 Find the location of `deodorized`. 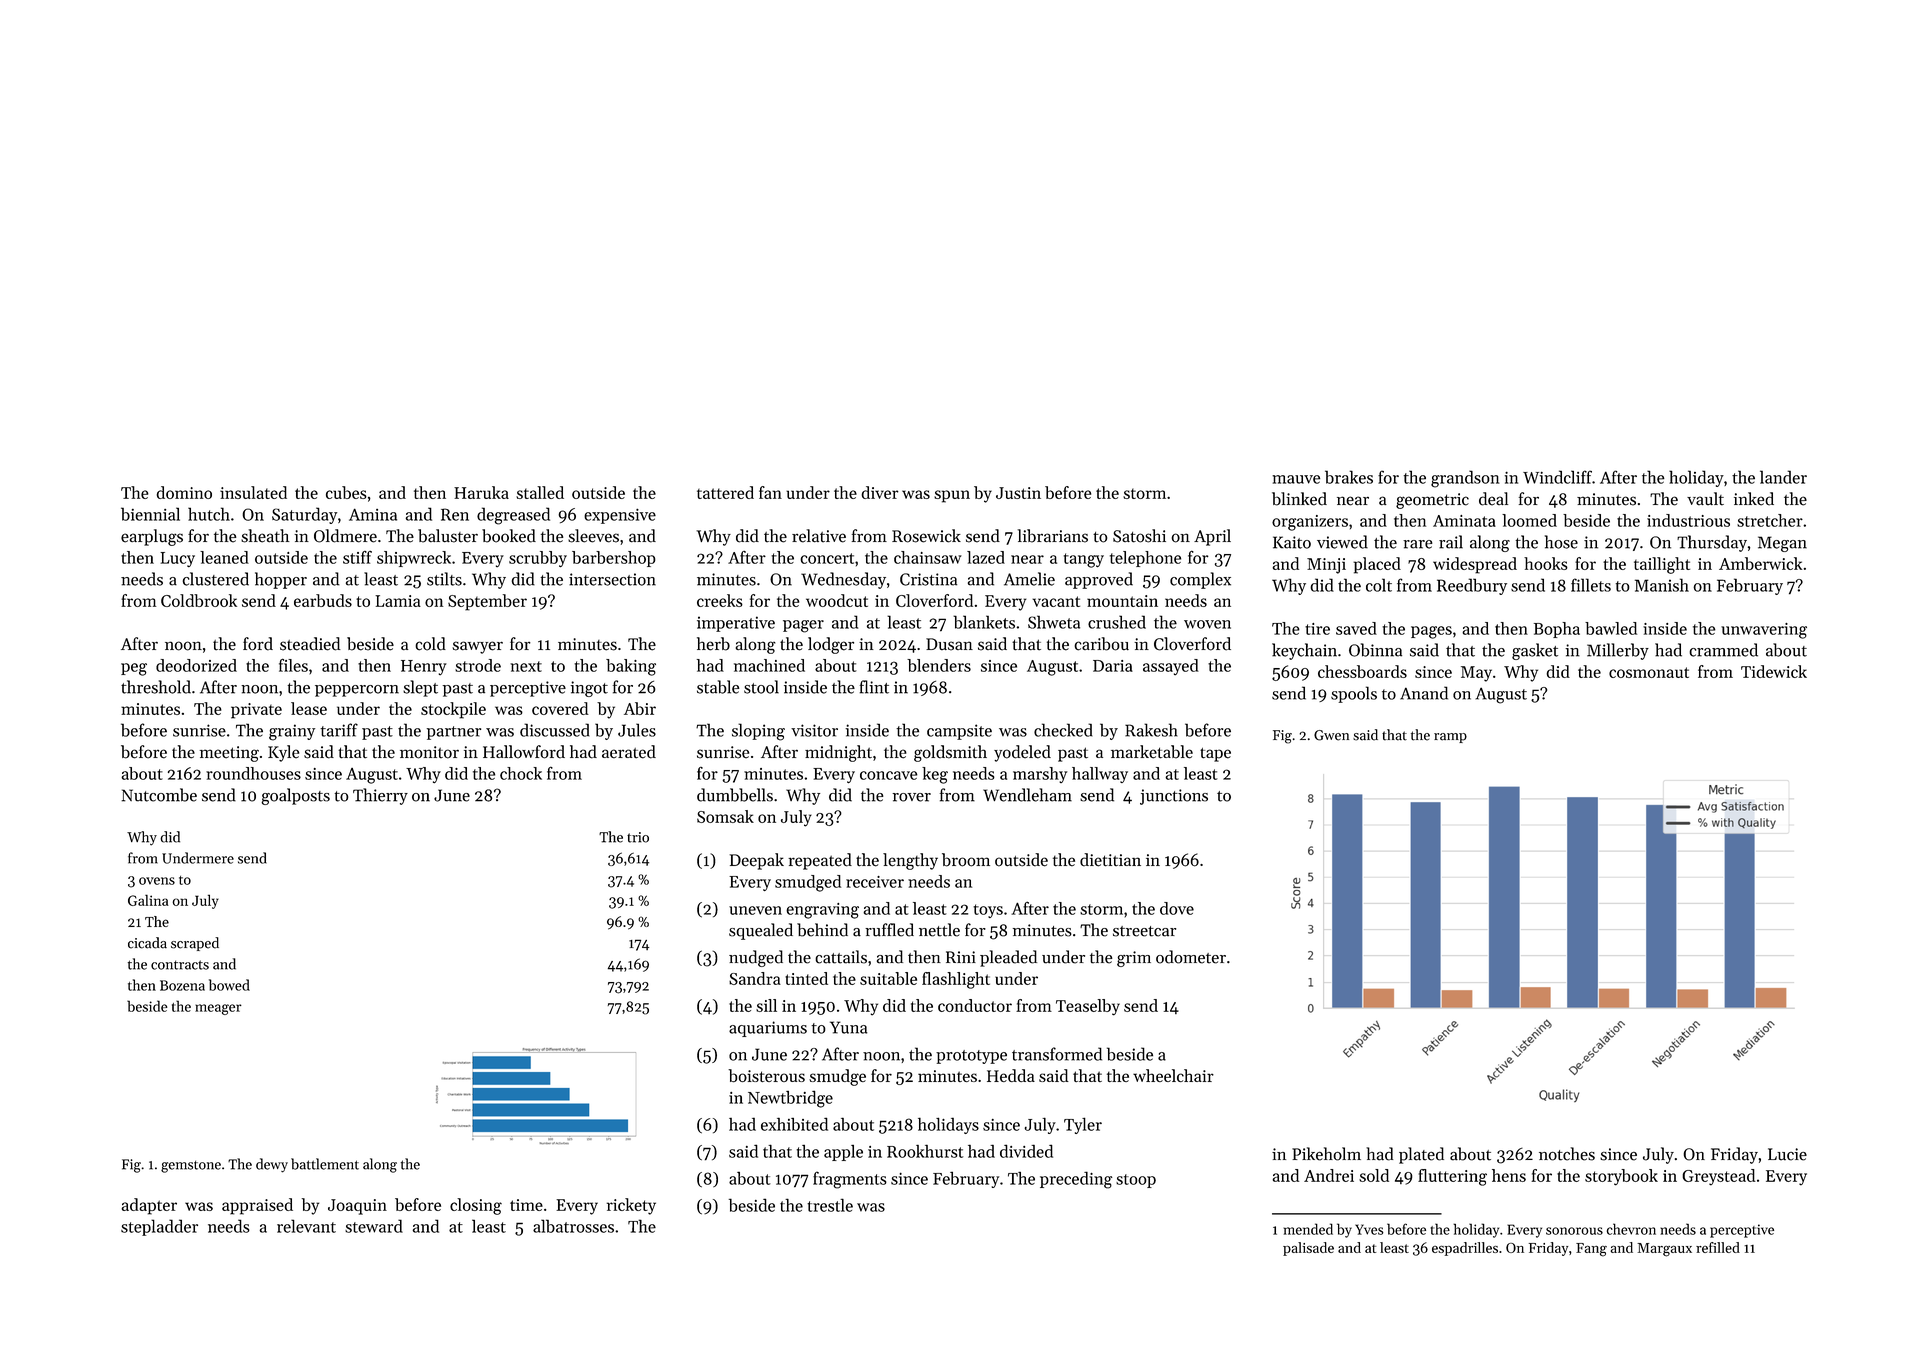

deodorized is located at coordinates (196, 665).
